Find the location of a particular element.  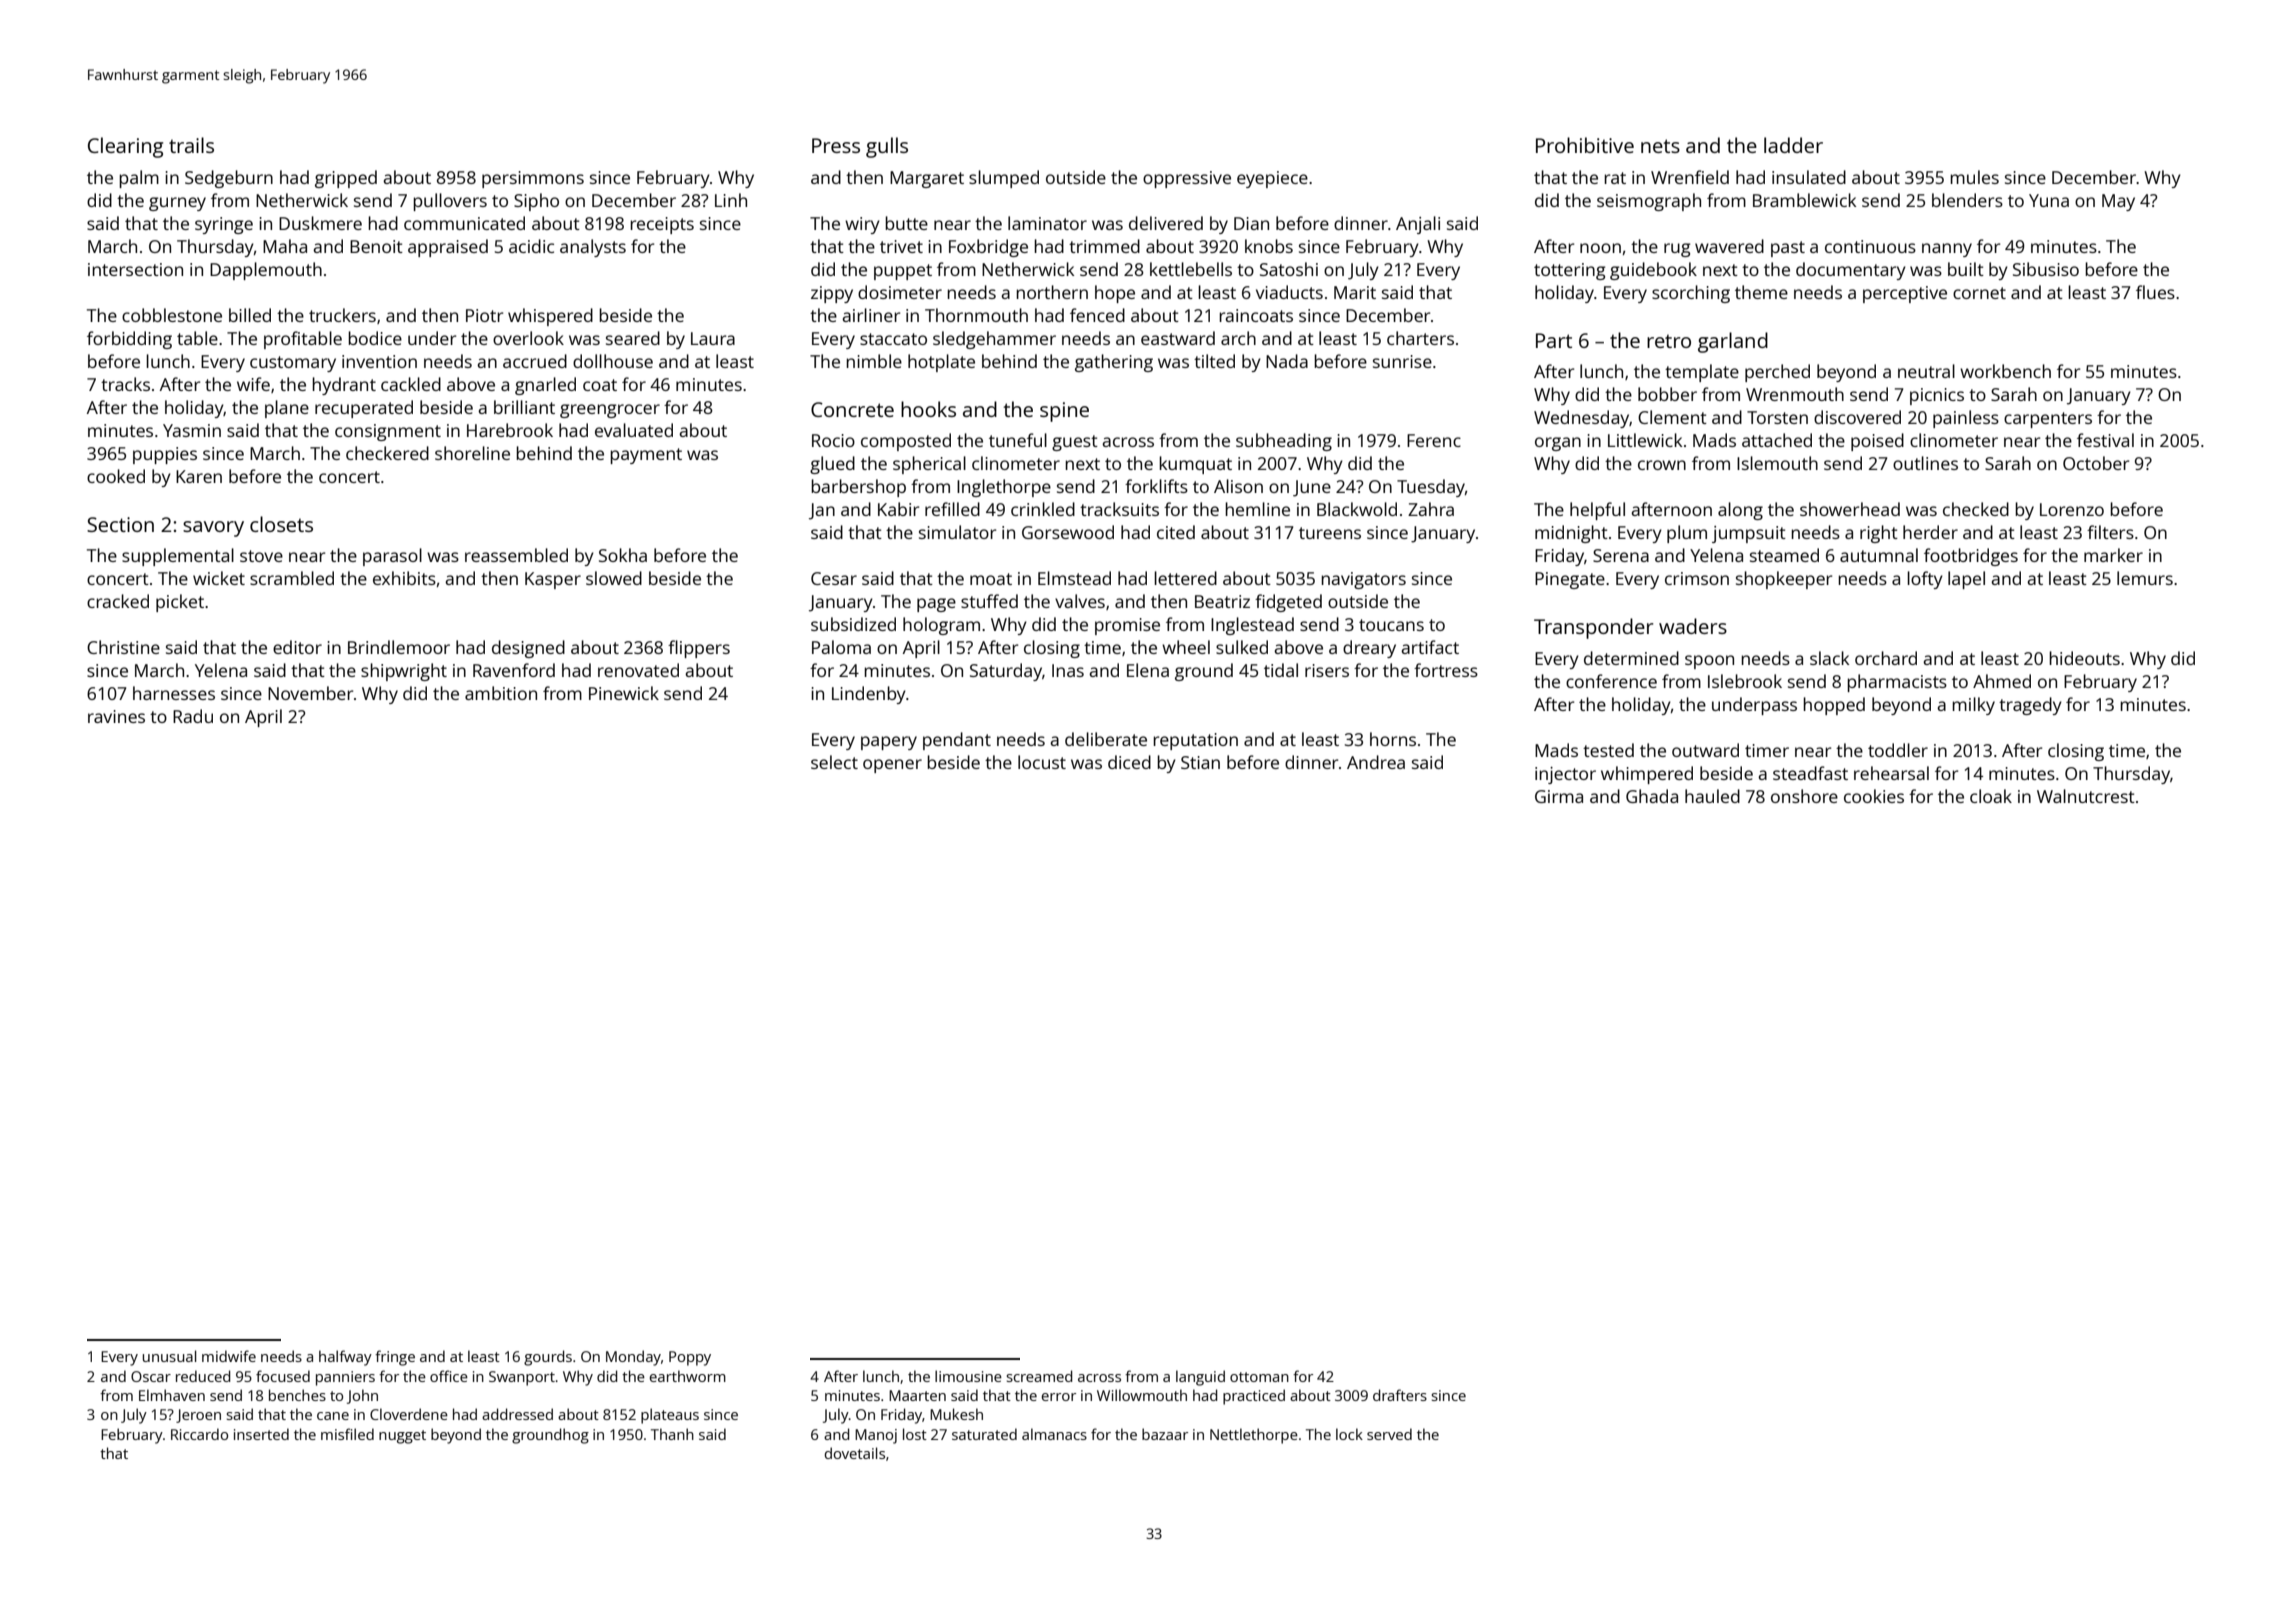

fortress is located at coordinates (1446, 670).
